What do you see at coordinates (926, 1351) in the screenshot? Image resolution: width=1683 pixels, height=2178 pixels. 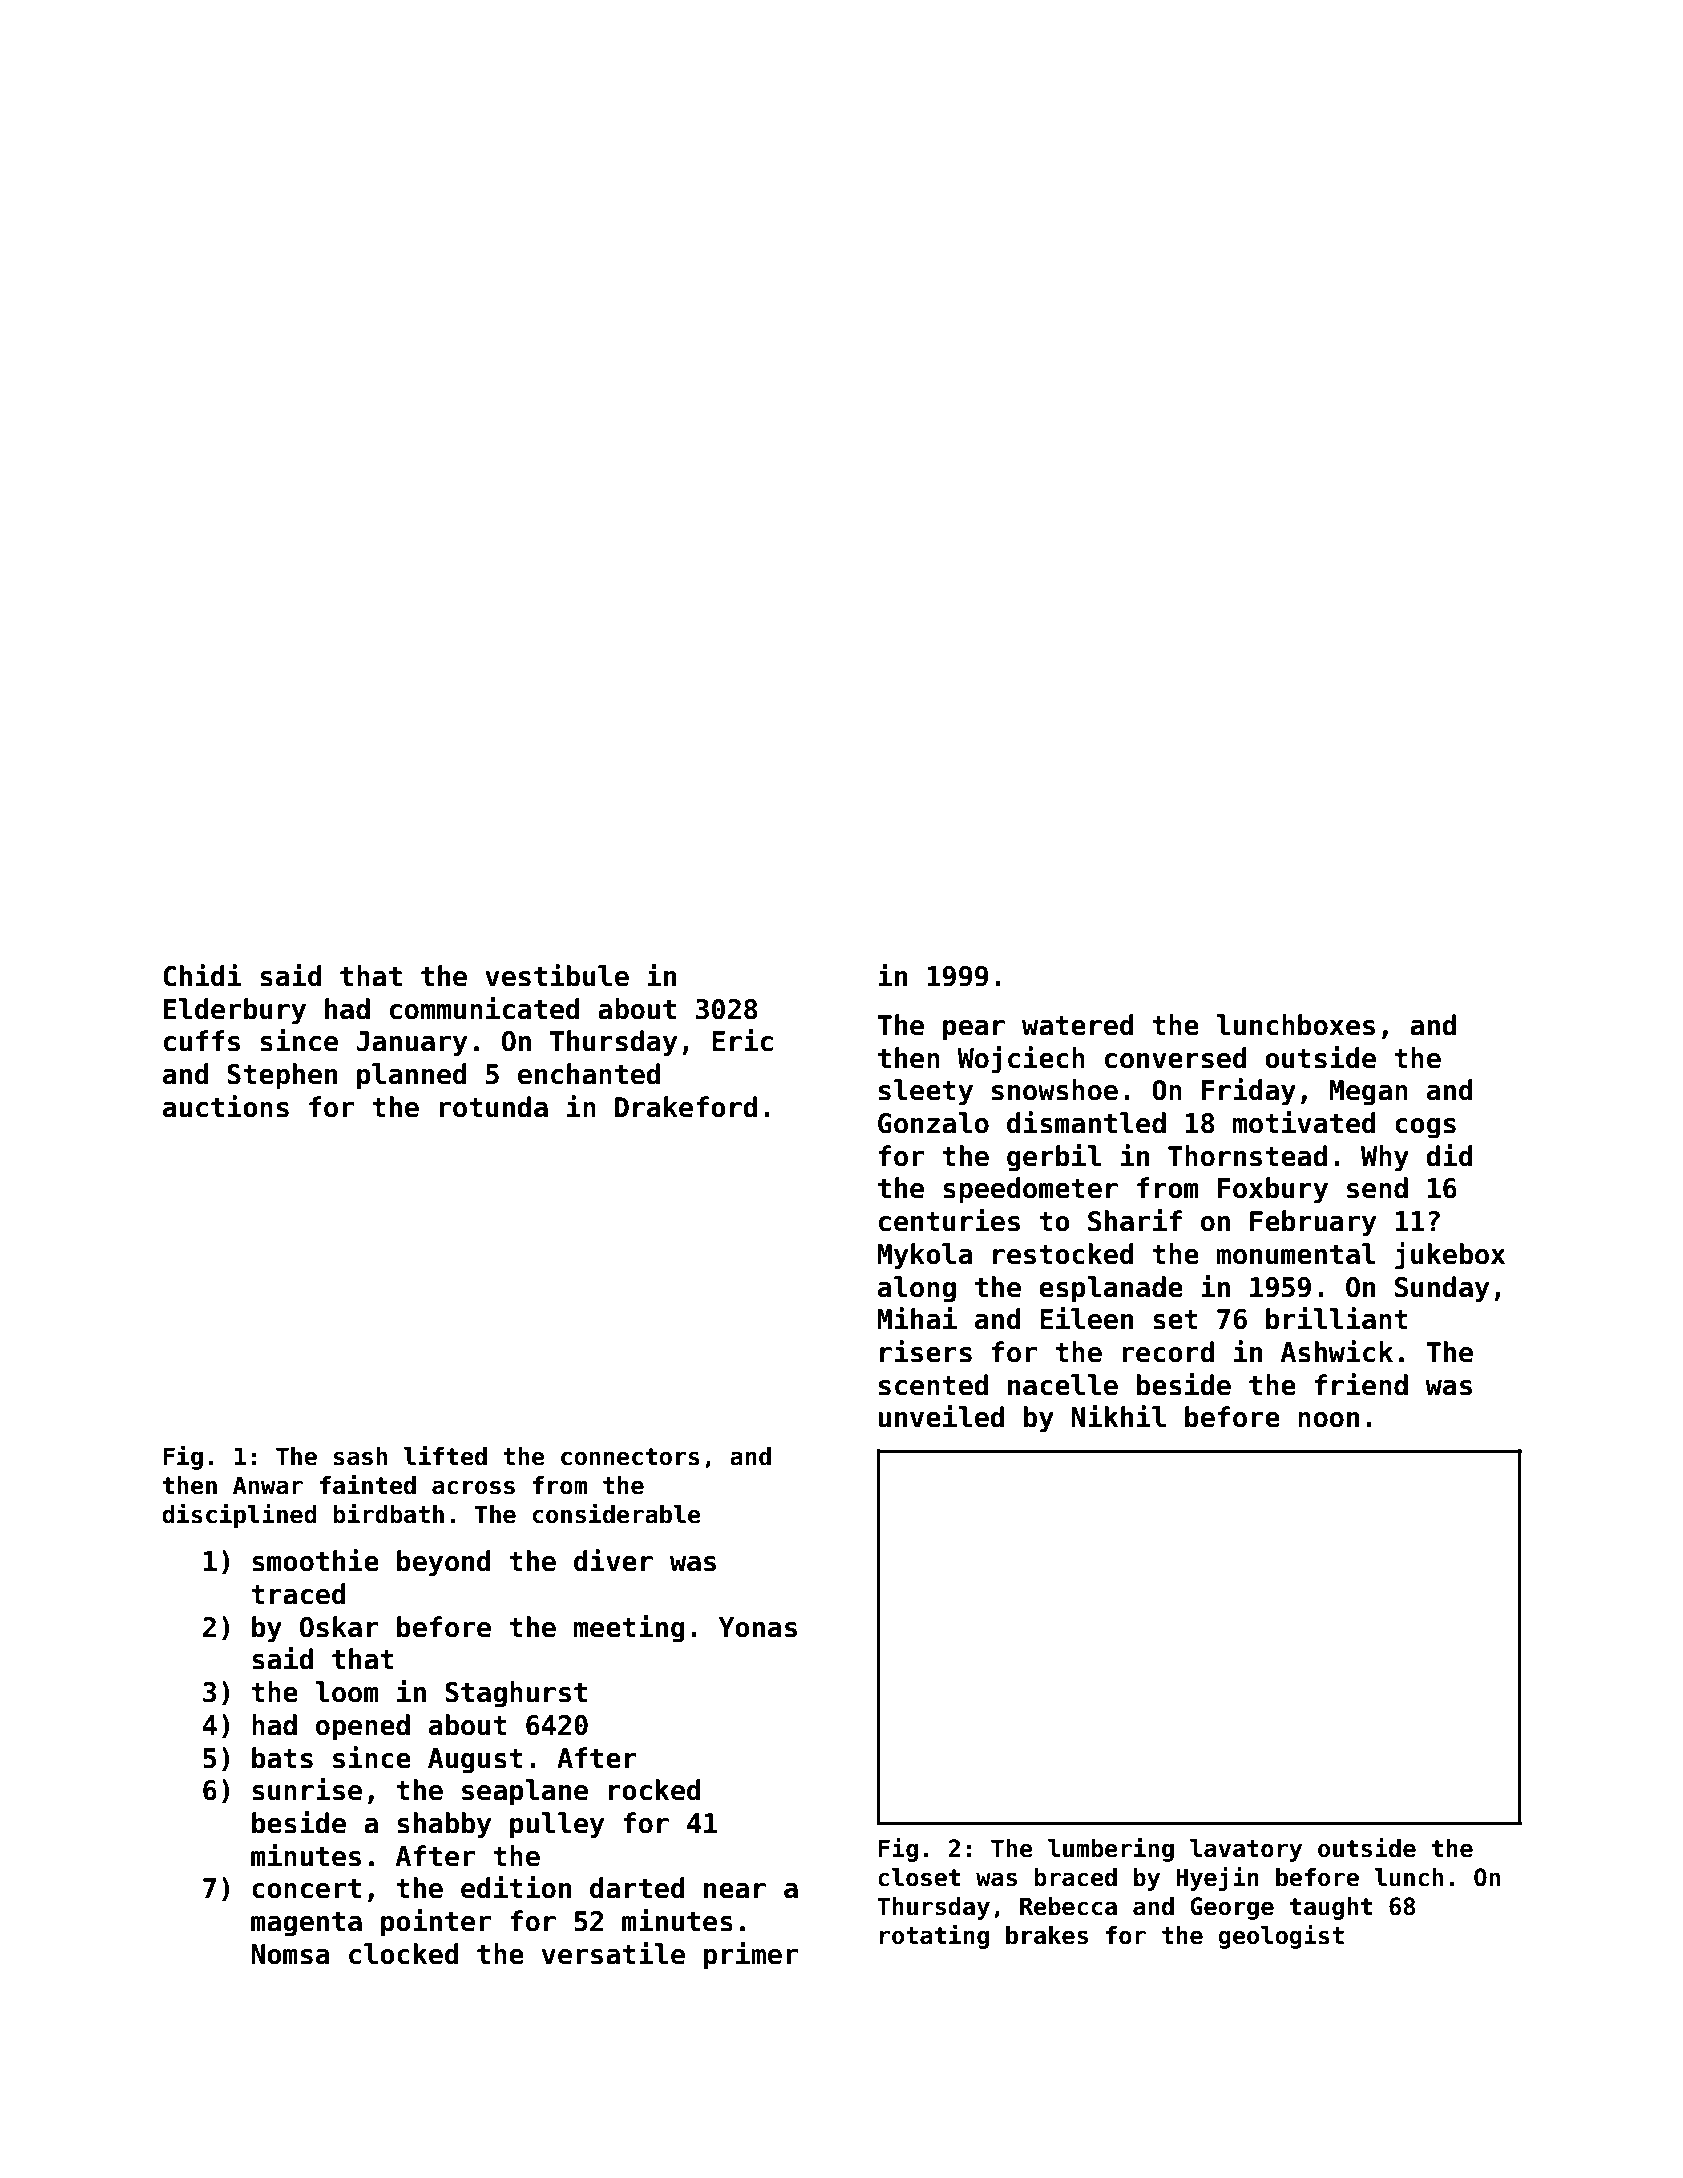 I see `risers` at bounding box center [926, 1351].
